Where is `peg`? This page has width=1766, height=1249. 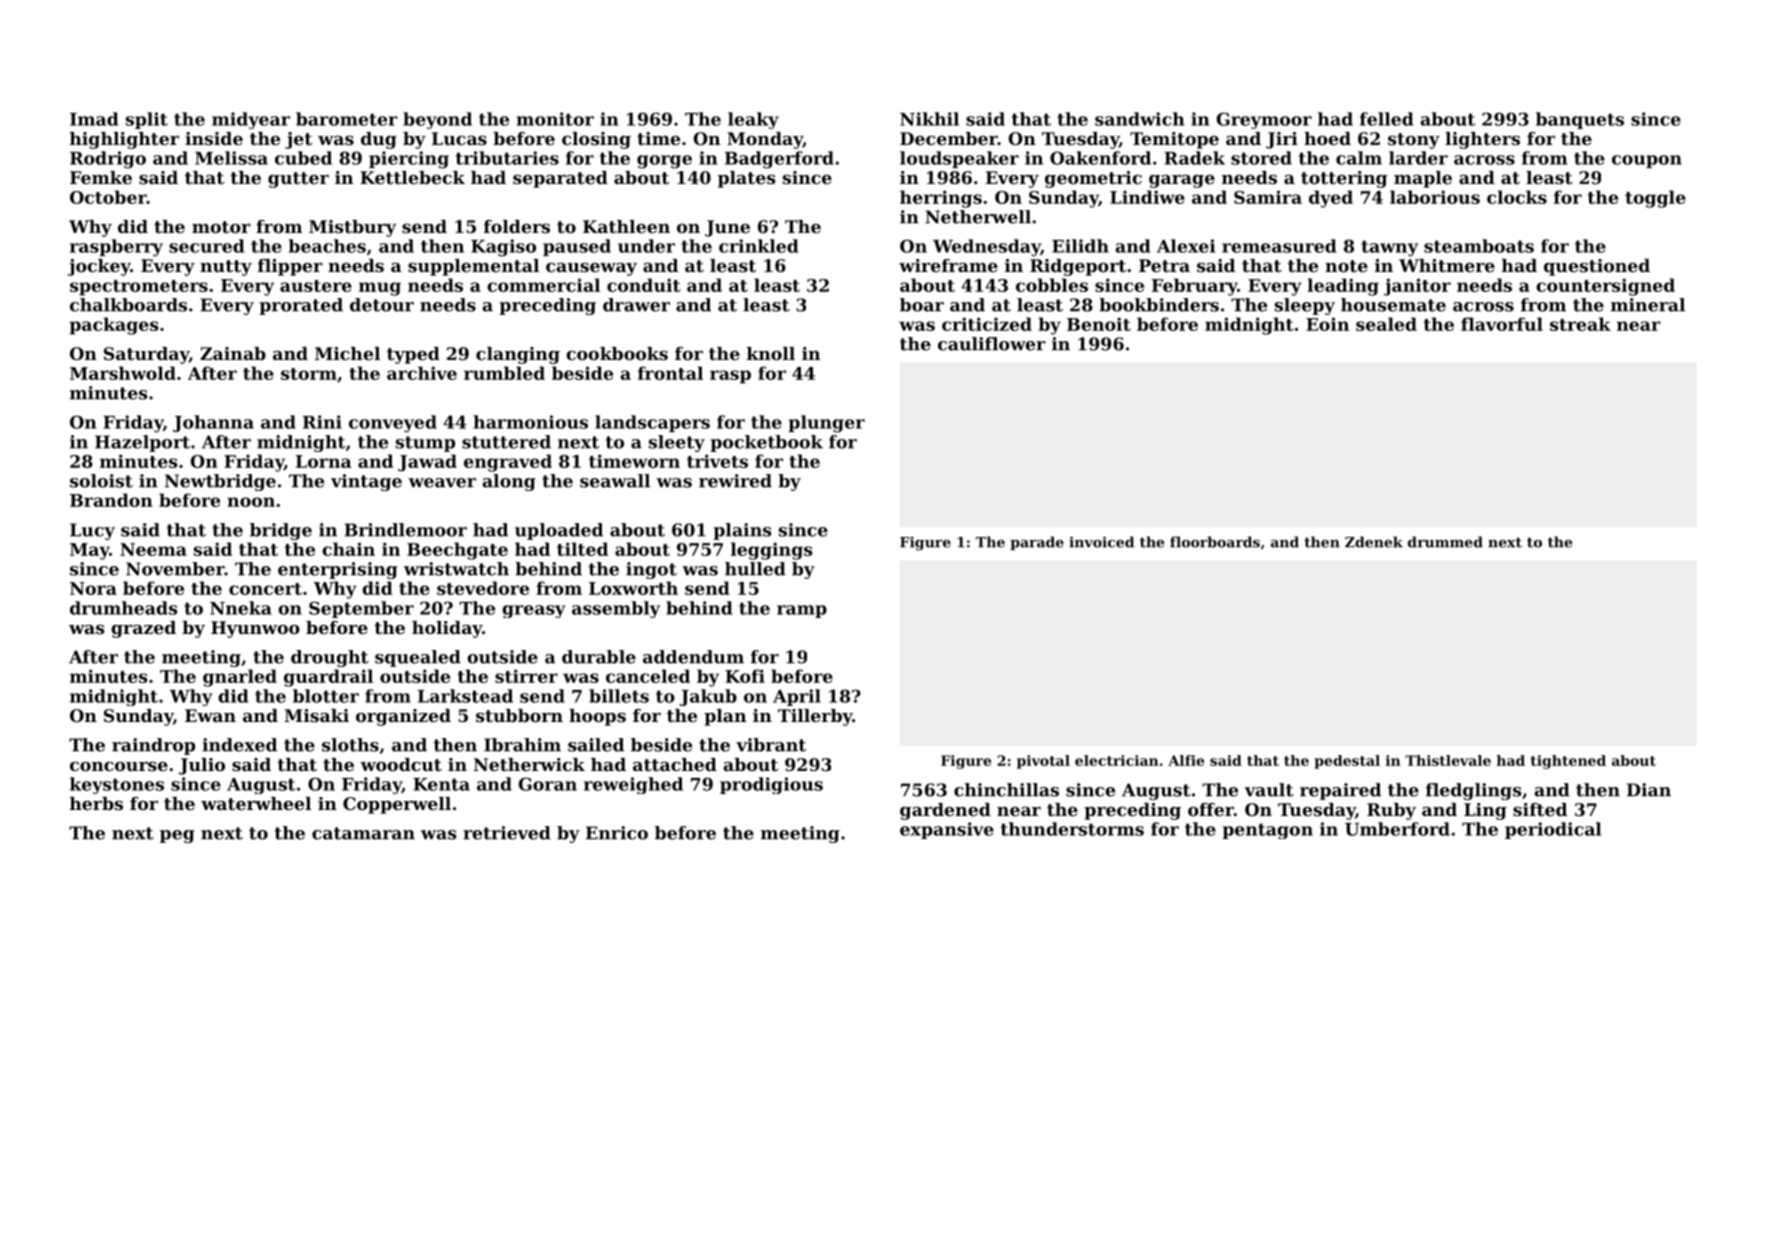 peg is located at coordinates (177, 836).
